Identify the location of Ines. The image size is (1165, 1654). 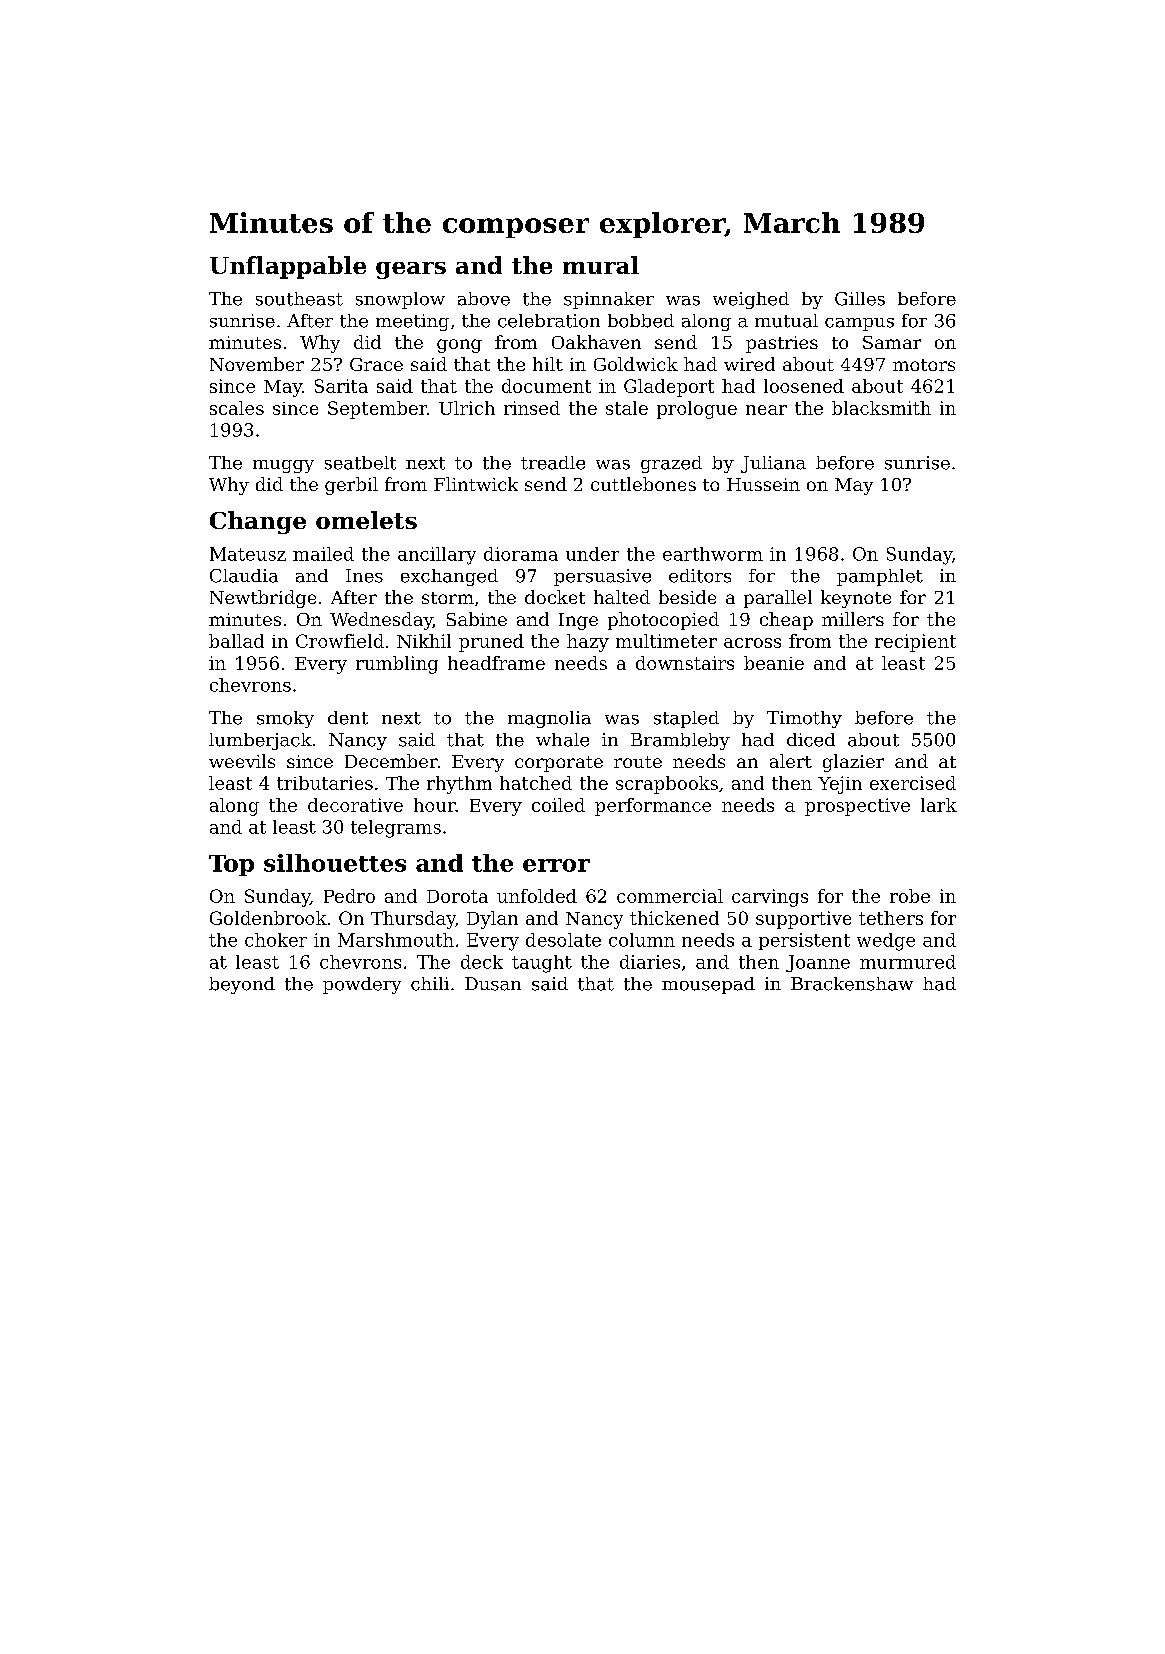
(364, 576).
